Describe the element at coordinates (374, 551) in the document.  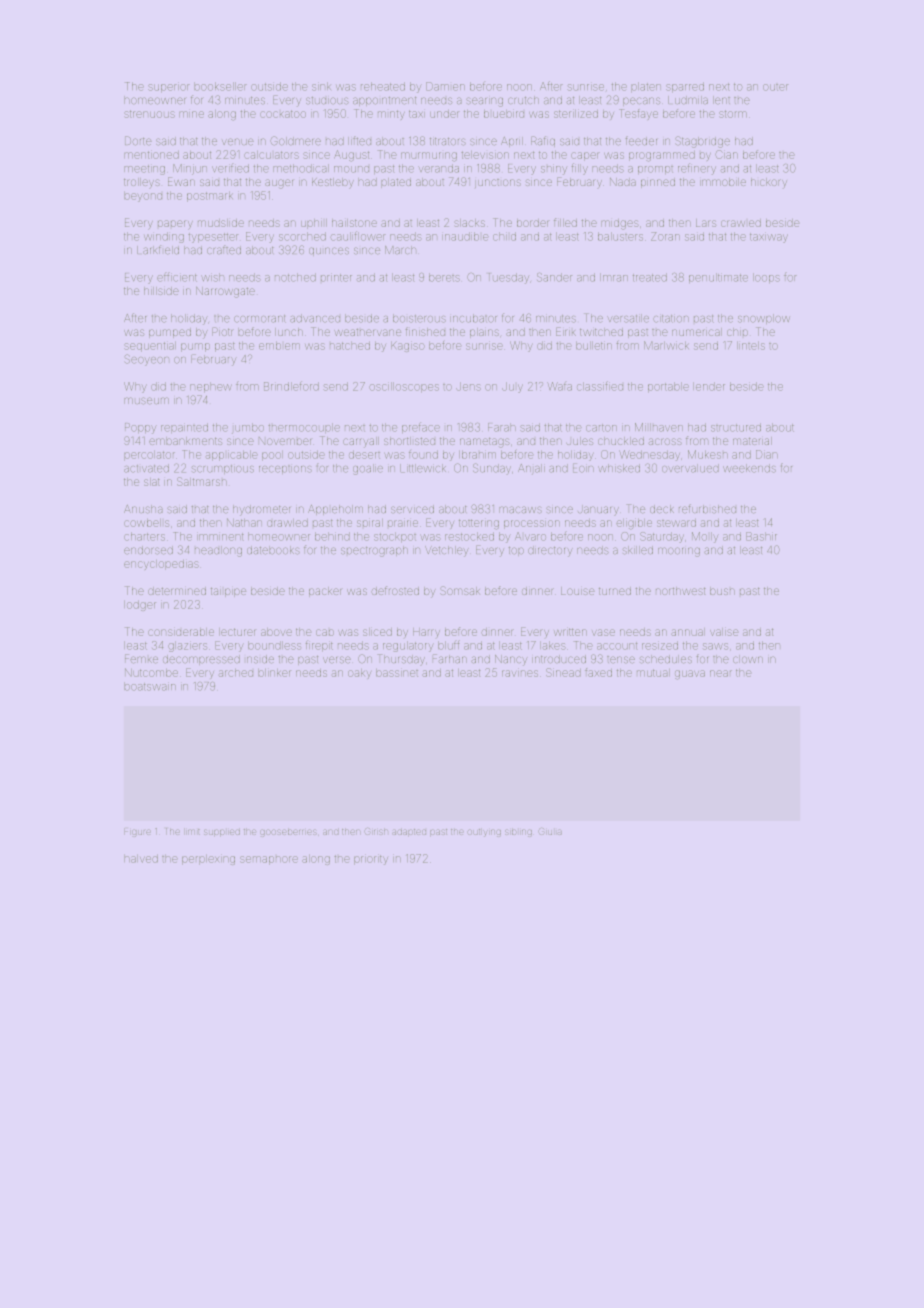
I see `spectrograph` at that location.
